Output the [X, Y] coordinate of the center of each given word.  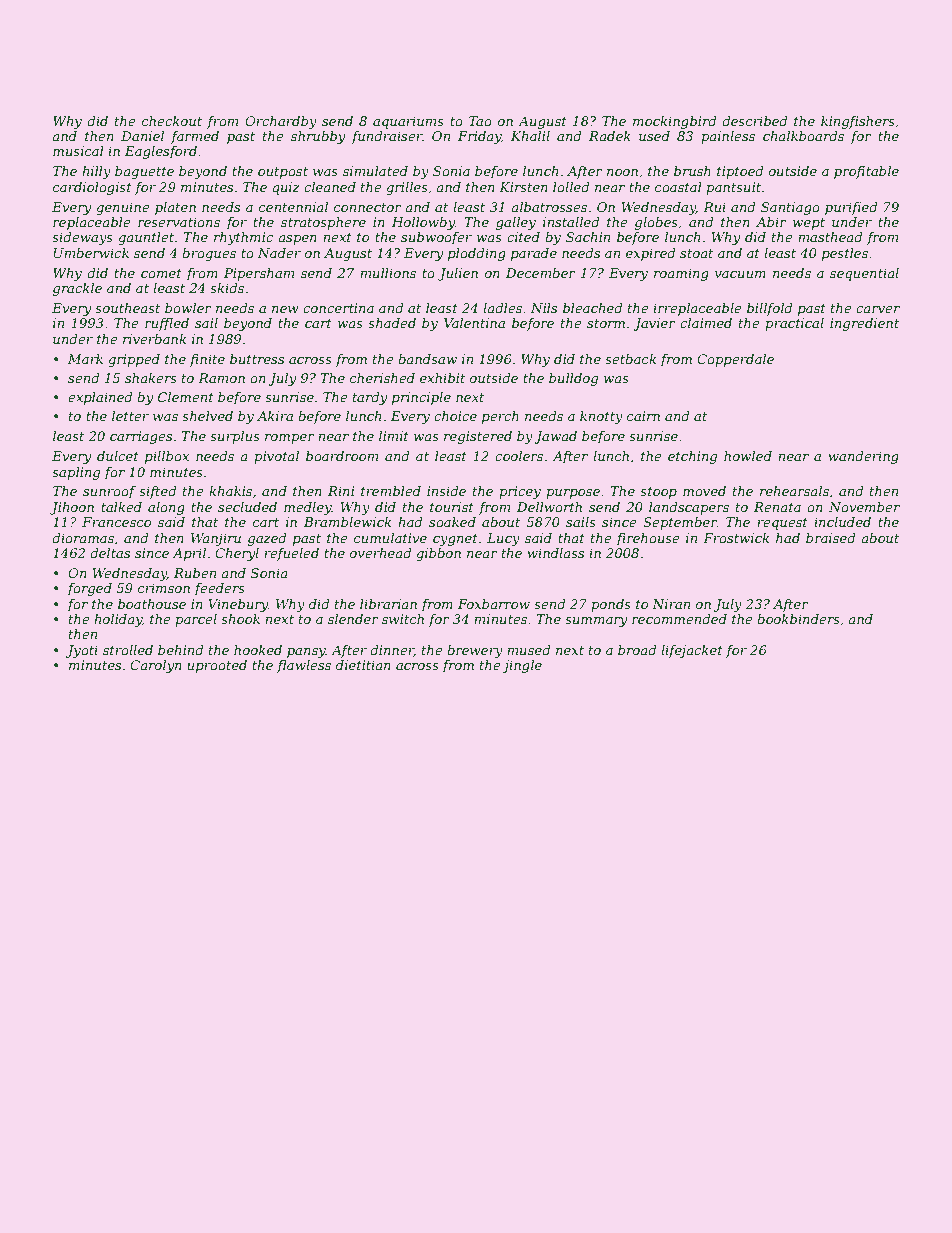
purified [851, 208]
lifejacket [692, 651]
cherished [382, 378]
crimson [164, 588]
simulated [375, 171]
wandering [863, 457]
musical [78, 151]
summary [596, 622]
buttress [257, 359]
